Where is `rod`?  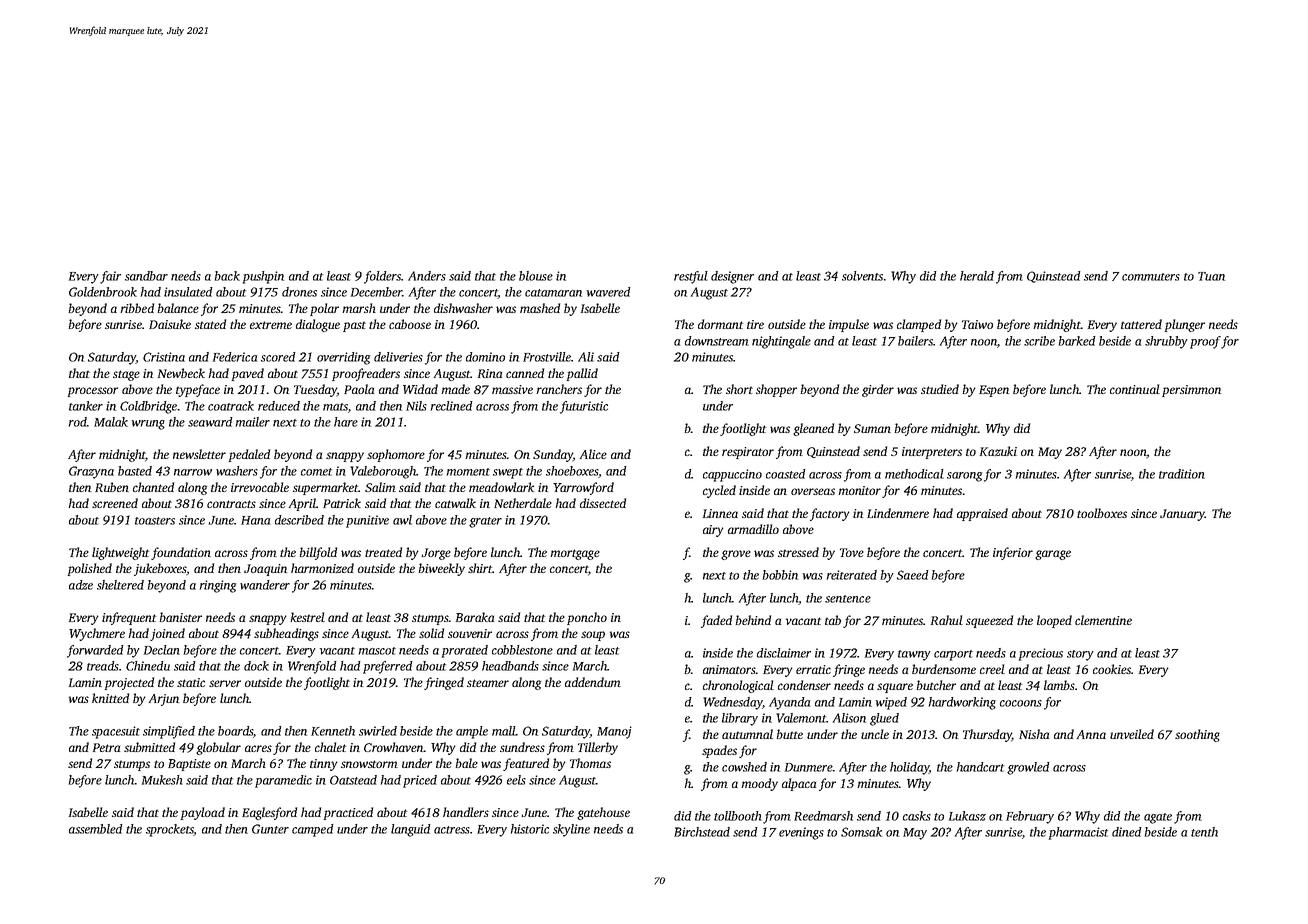
rod is located at coordinates (78, 422).
